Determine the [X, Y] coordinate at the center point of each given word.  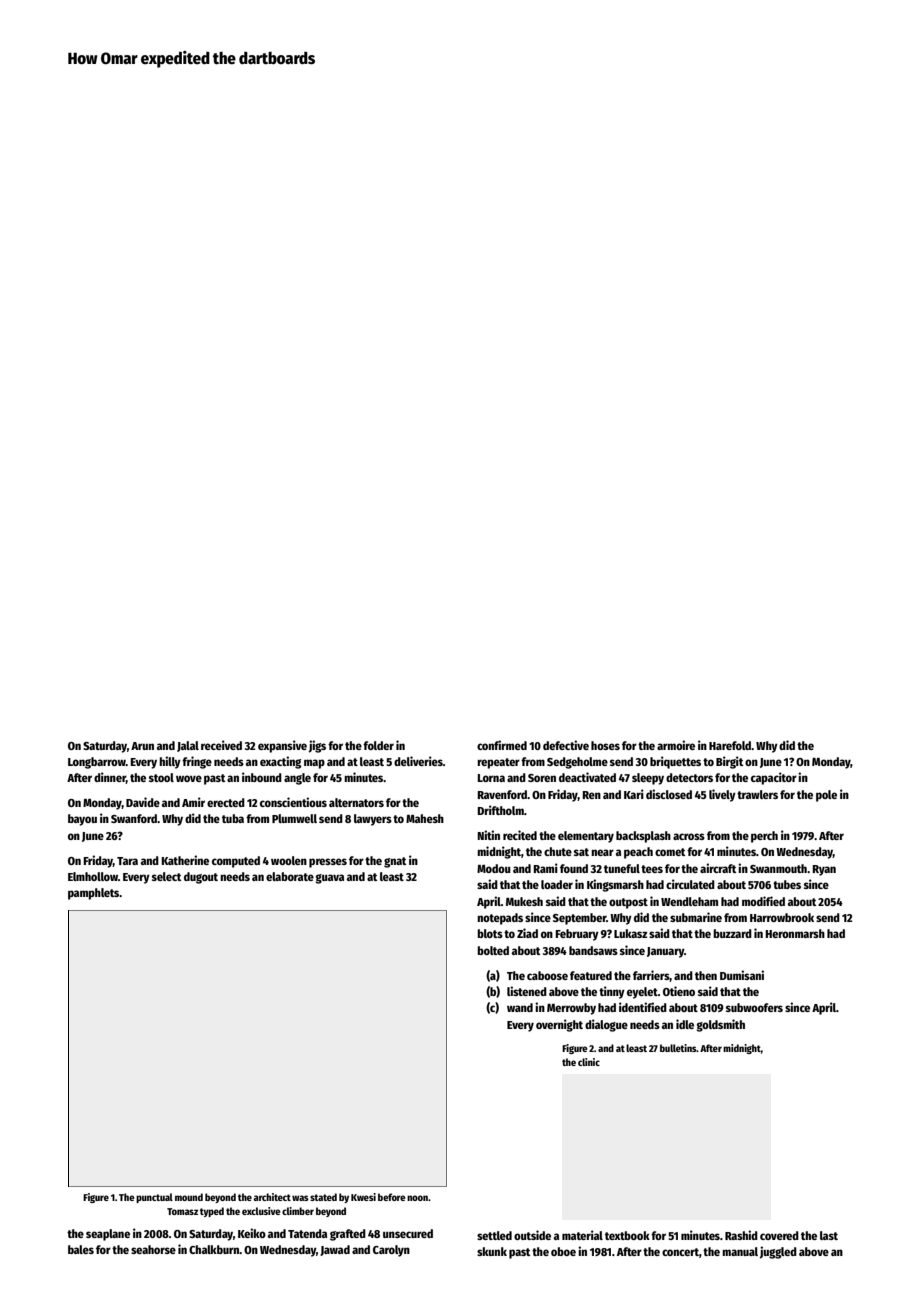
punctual [154, 1198]
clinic [589, 1062]
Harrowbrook [782, 917]
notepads [500, 919]
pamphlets [94, 894]
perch [764, 837]
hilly [170, 762]
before [391, 1197]
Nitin [488, 835]
